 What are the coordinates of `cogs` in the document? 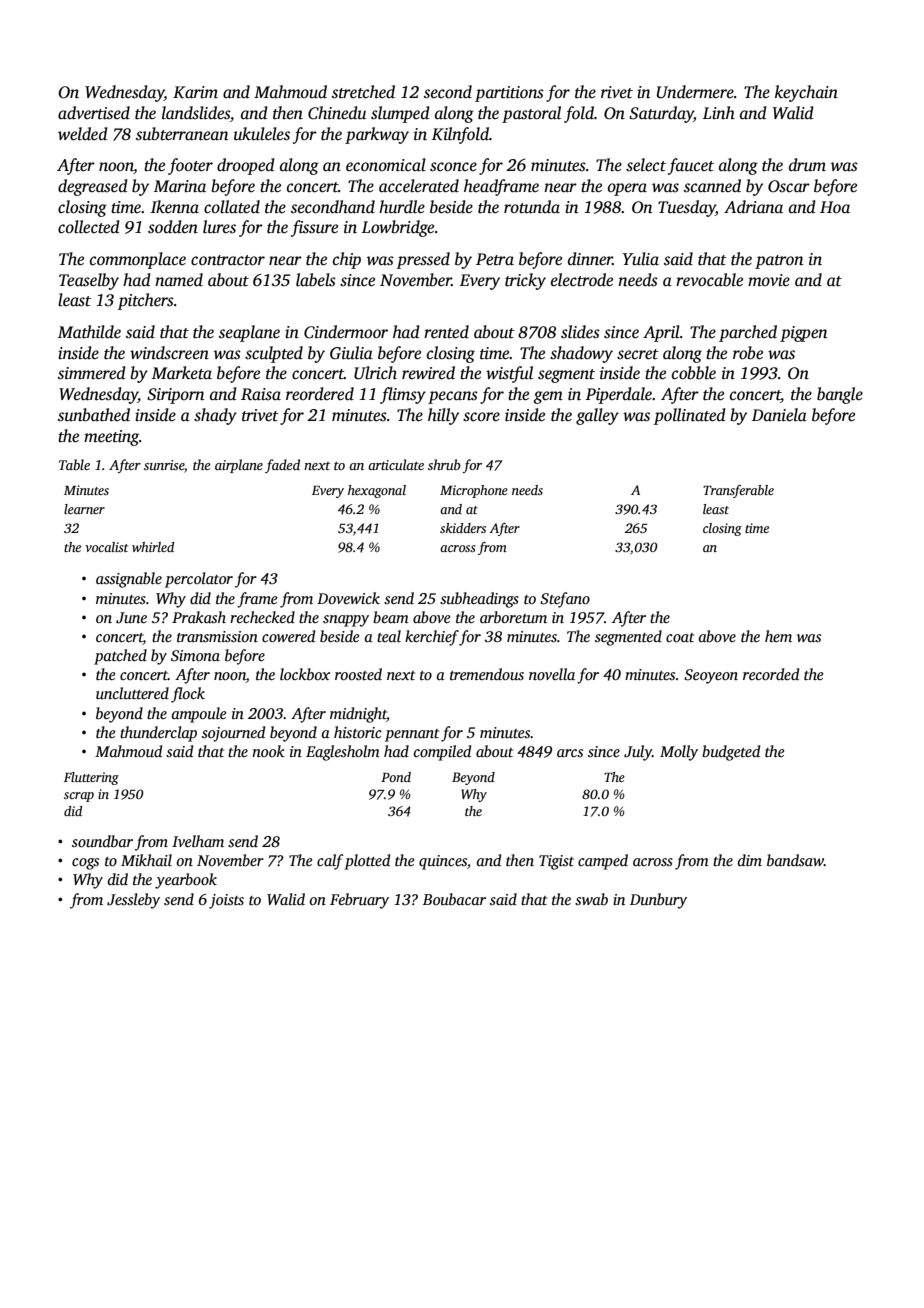 It's located at (85, 864).
